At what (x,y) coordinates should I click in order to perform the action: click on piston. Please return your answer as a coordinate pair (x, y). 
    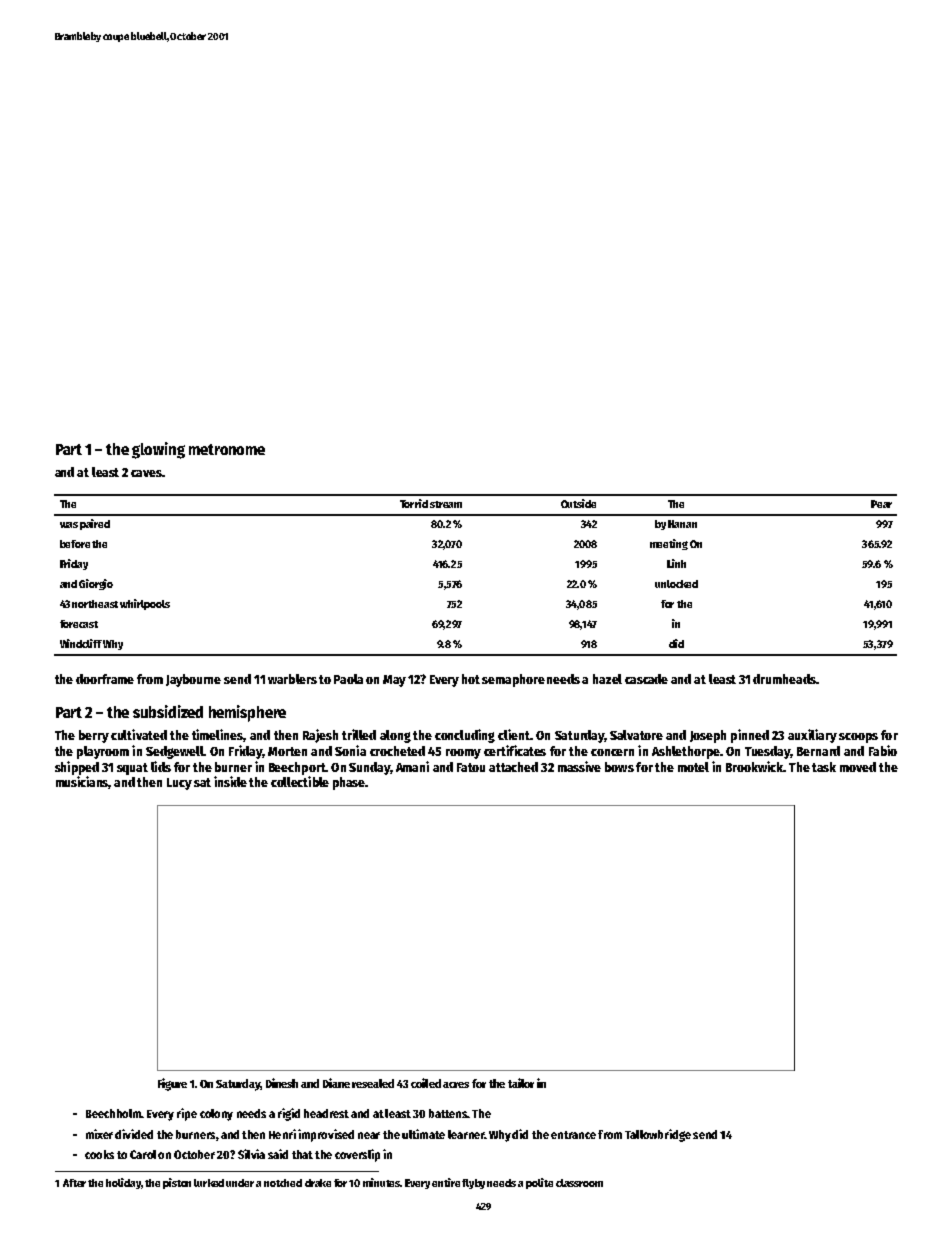
    Looking at the image, I should click on (177, 1183).
